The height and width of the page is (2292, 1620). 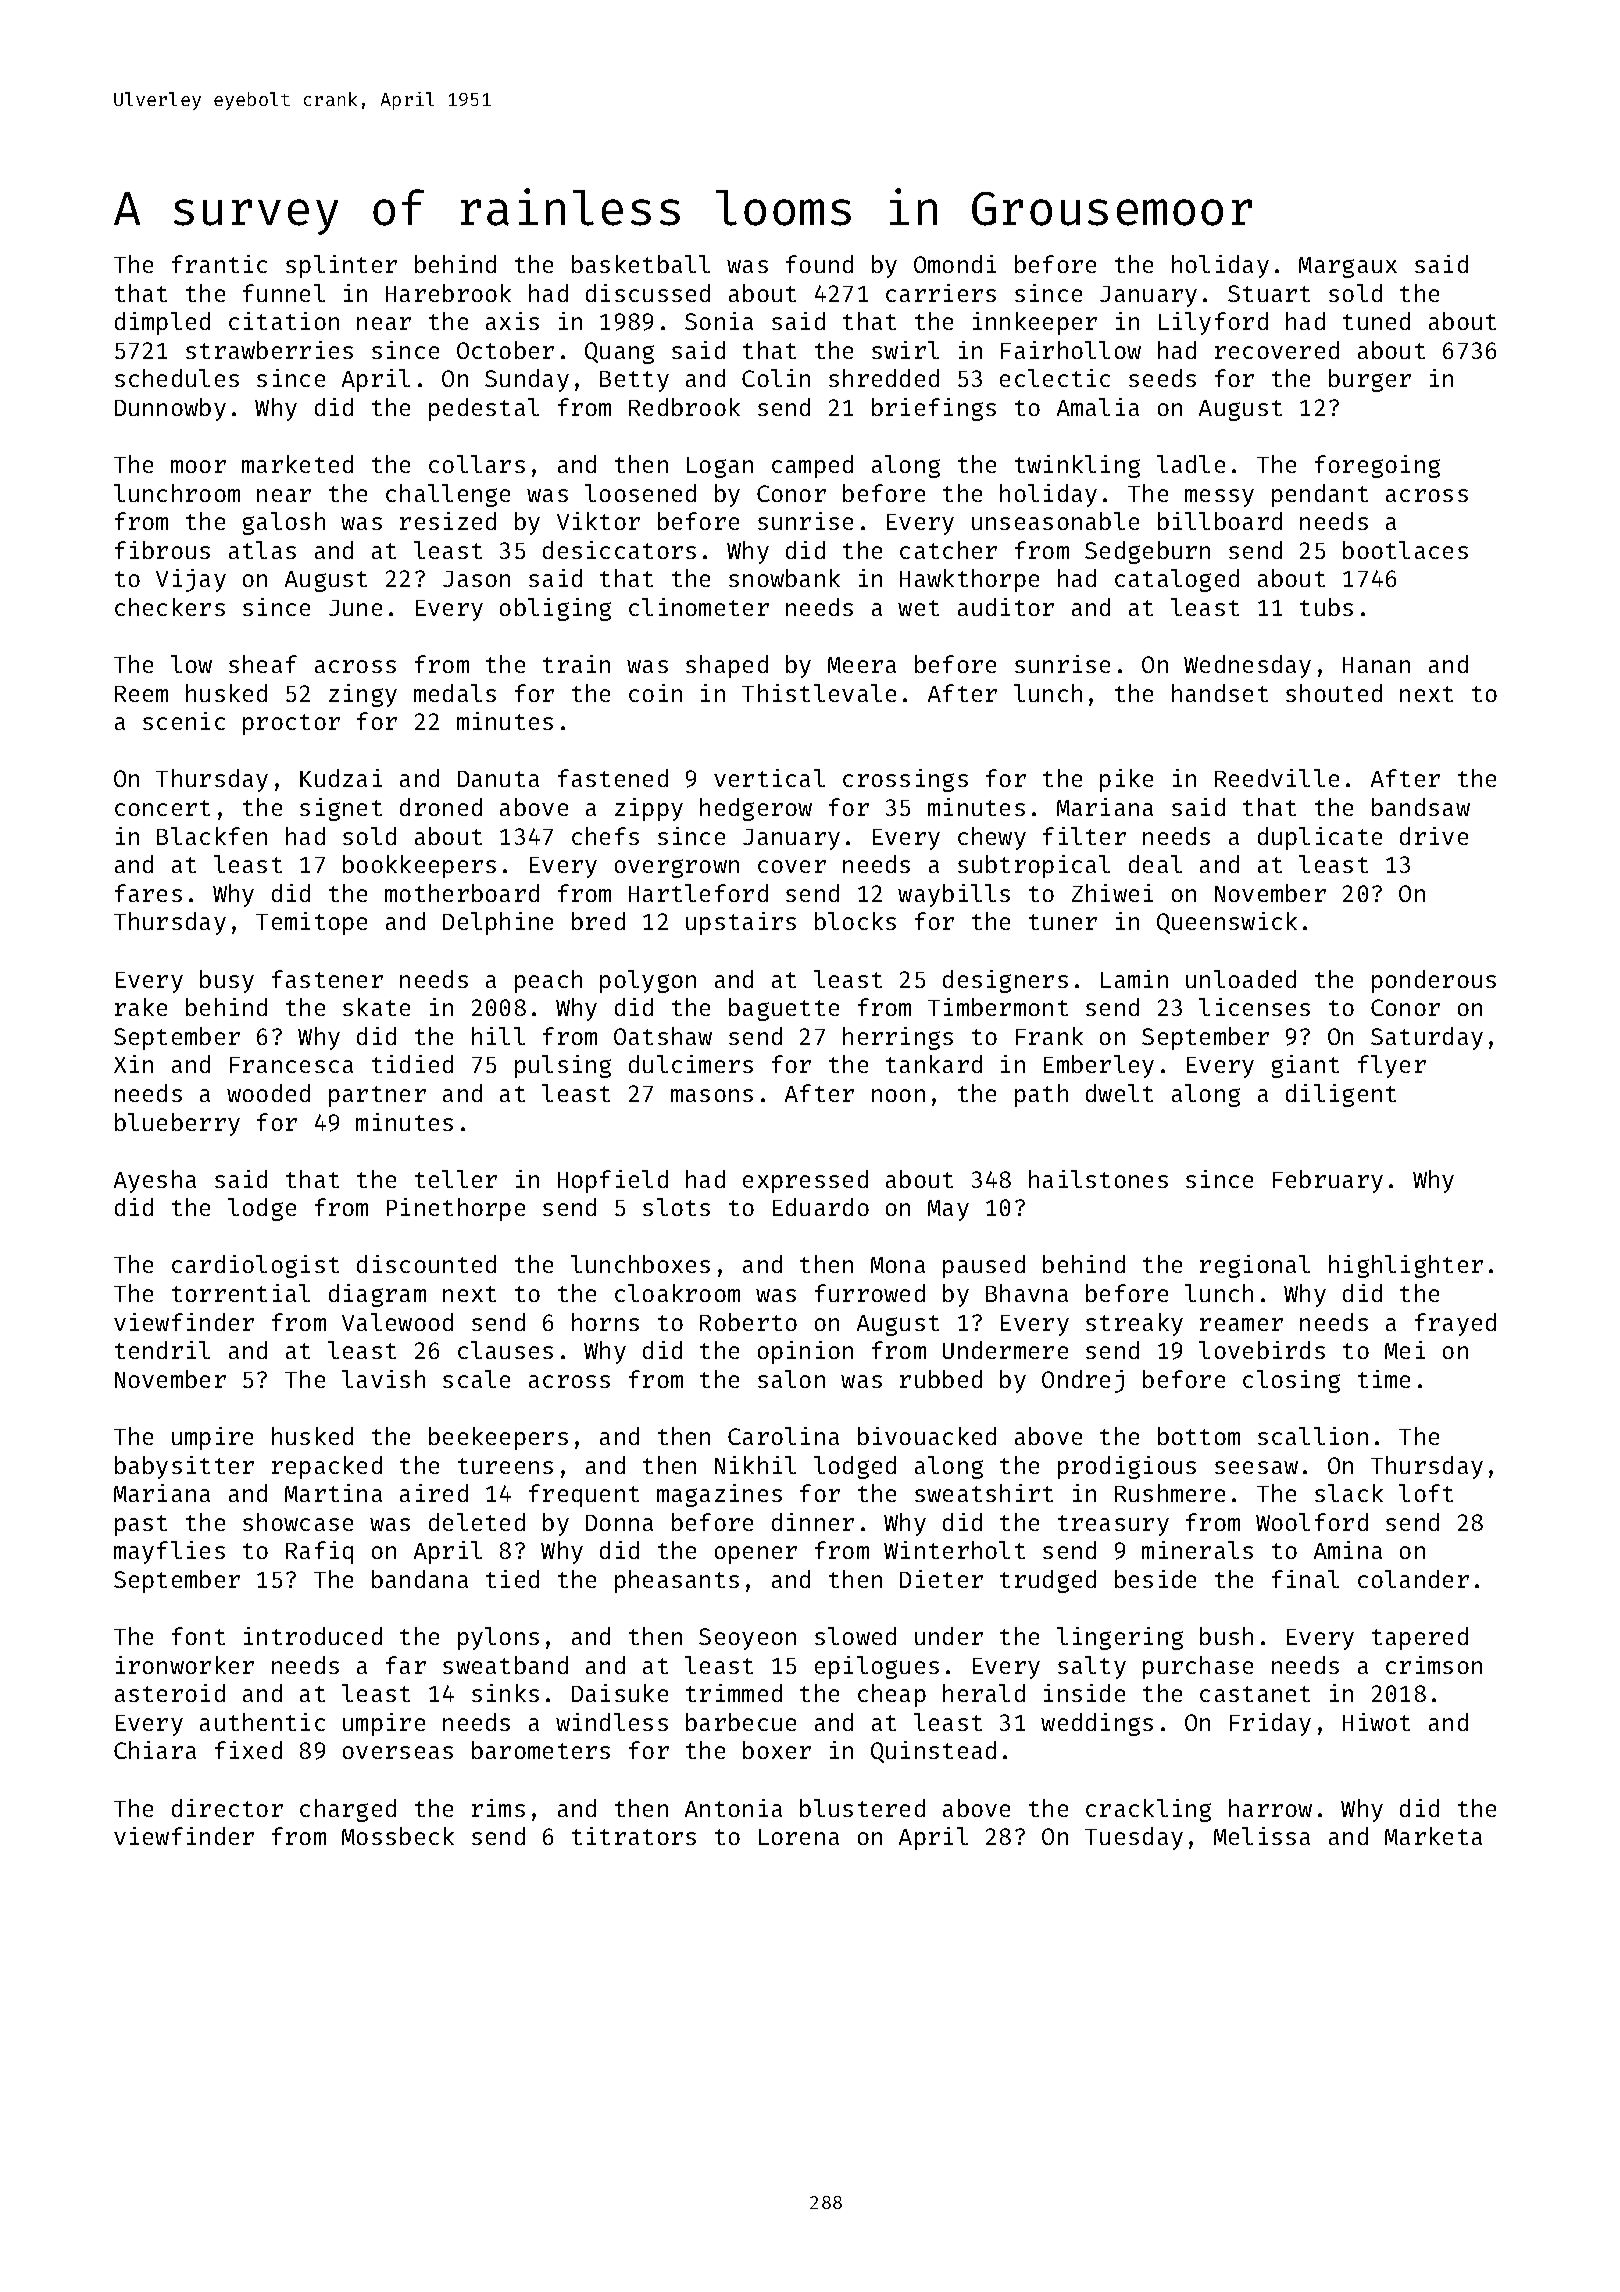 What do you see at coordinates (141, 694) in the page?
I see `Reem` at bounding box center [141, 694].
